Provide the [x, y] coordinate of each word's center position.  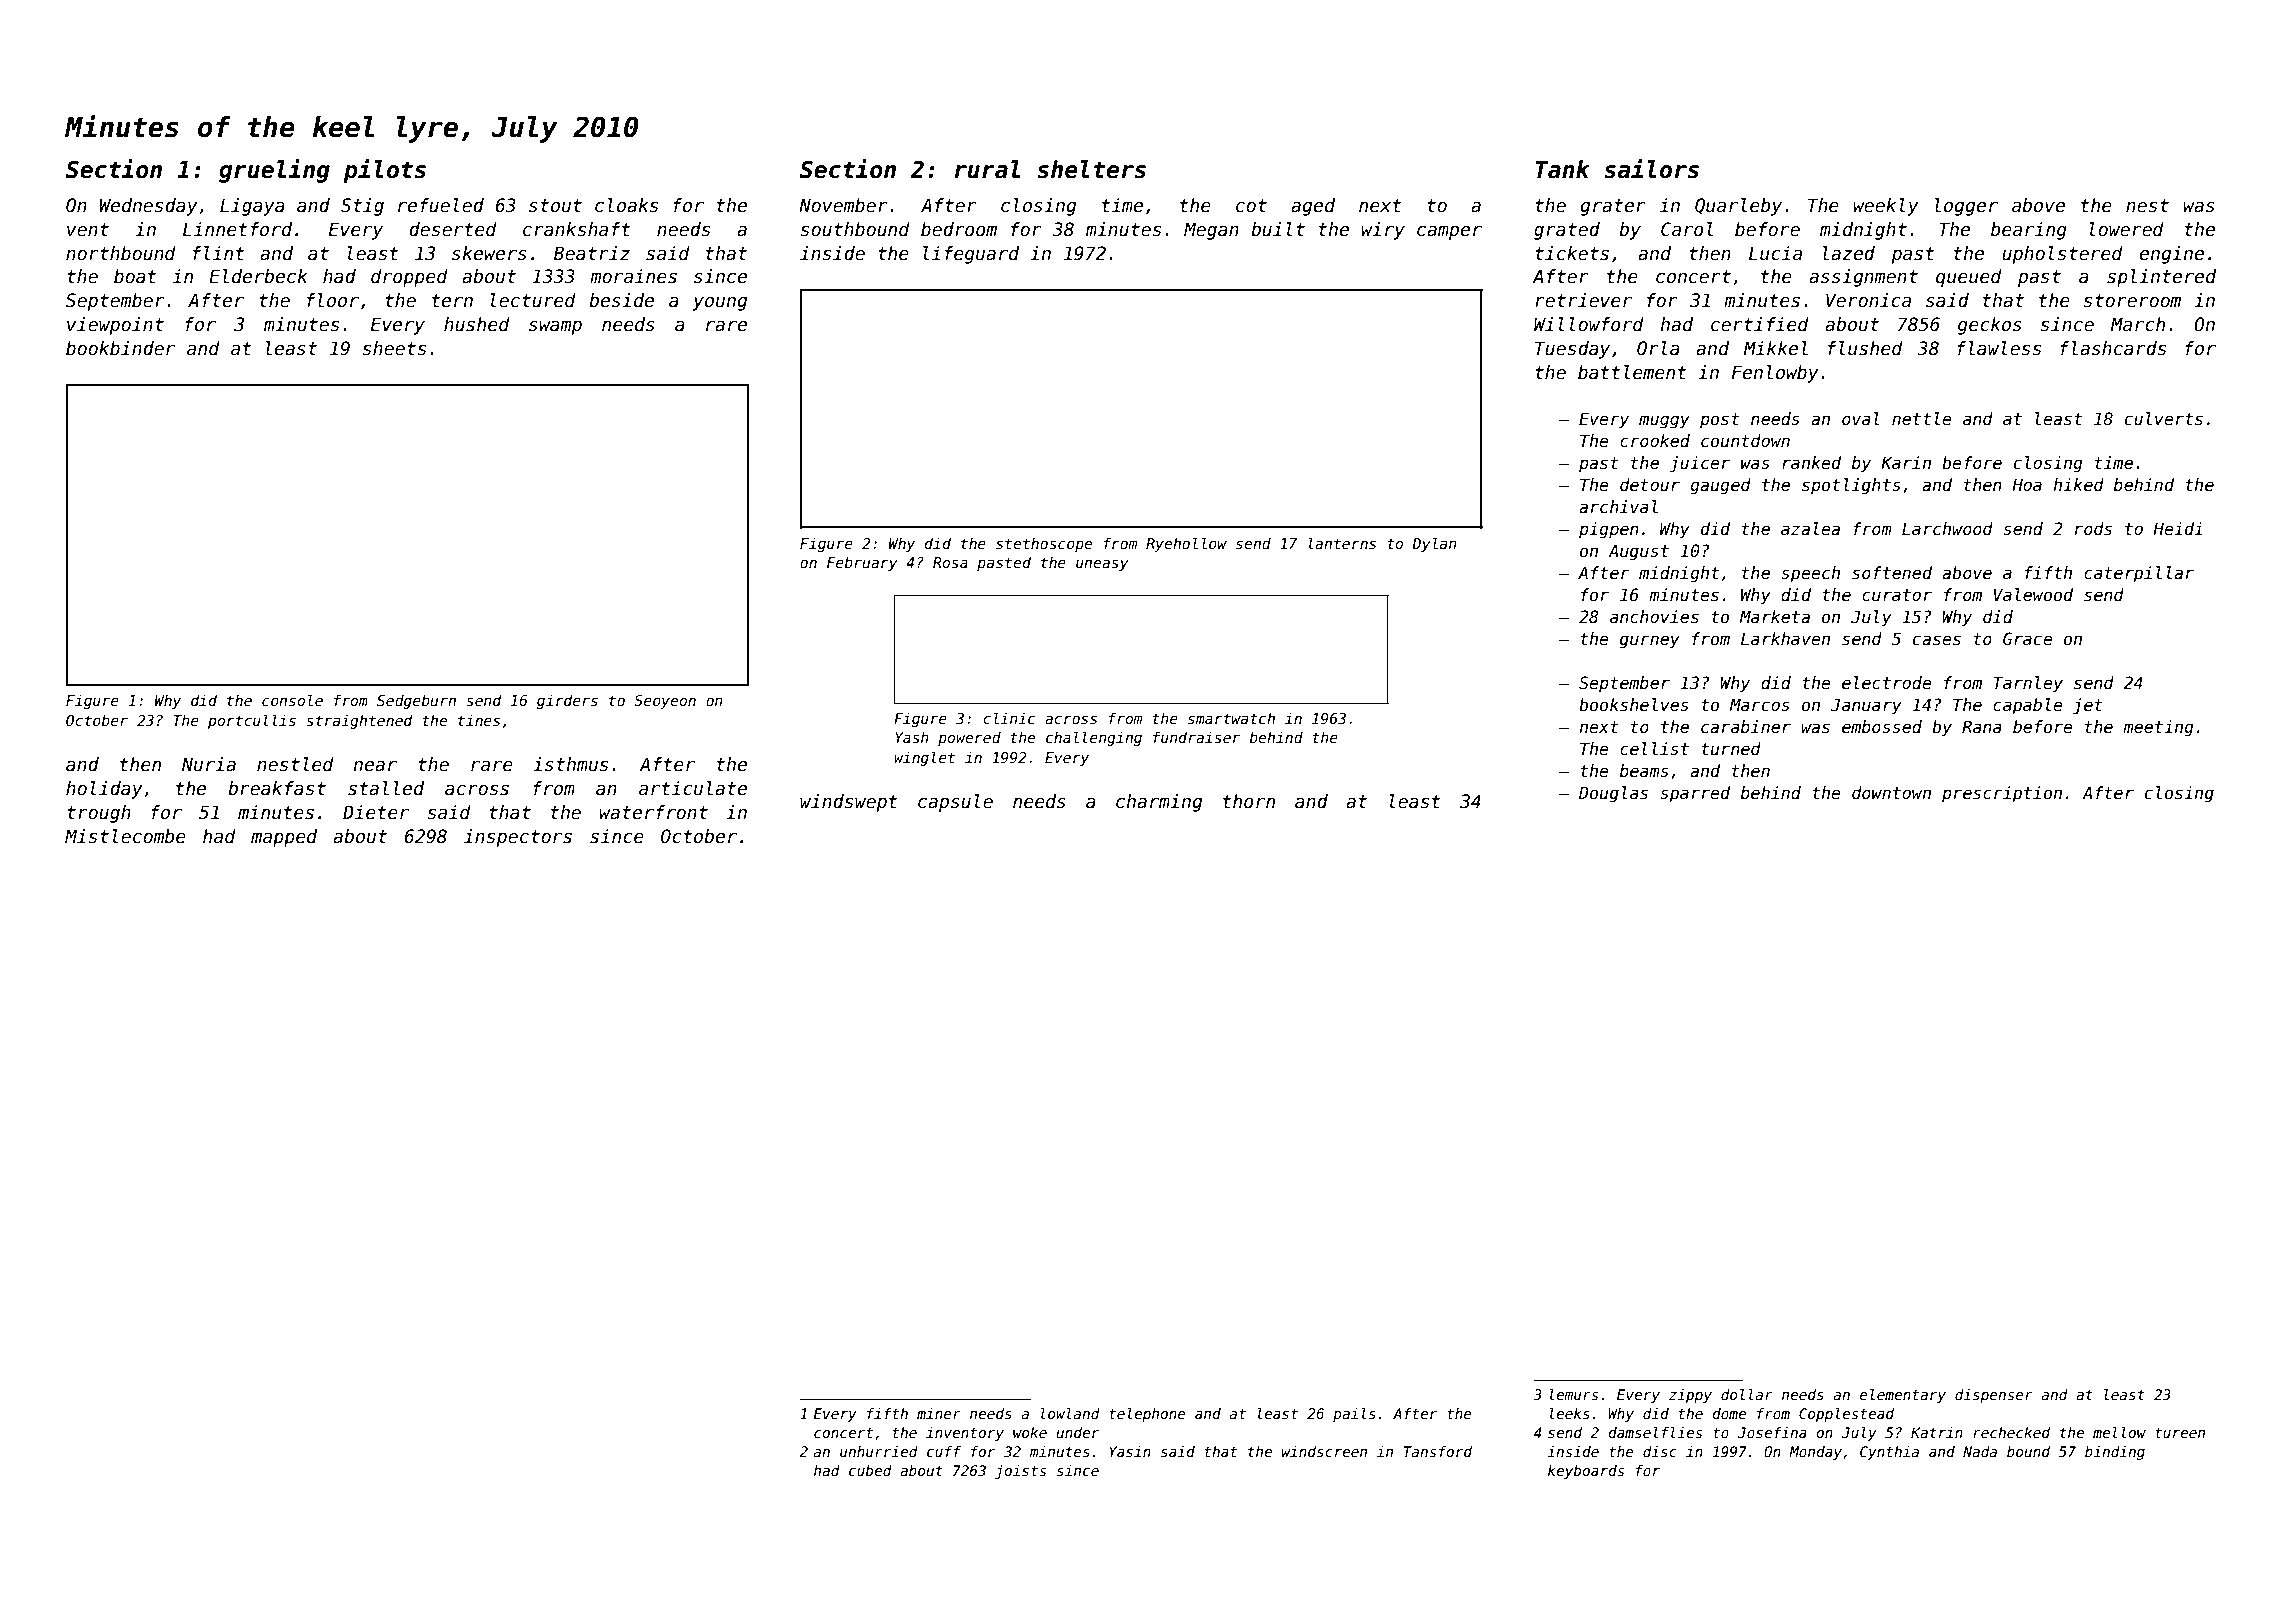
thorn [1249, 801]
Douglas [1613, 794]
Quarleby [1738, 207]
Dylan [1434, 544]
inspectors [518, 838]
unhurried [879, 1451]
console [292, 700]
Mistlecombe [125, 836]
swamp [555, 328]
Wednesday [148, 207]
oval [1861, 419]
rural [987, 169]
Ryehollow [1186, 544]
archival [1618, 507]
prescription [2002, 794]
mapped [284, 838]
